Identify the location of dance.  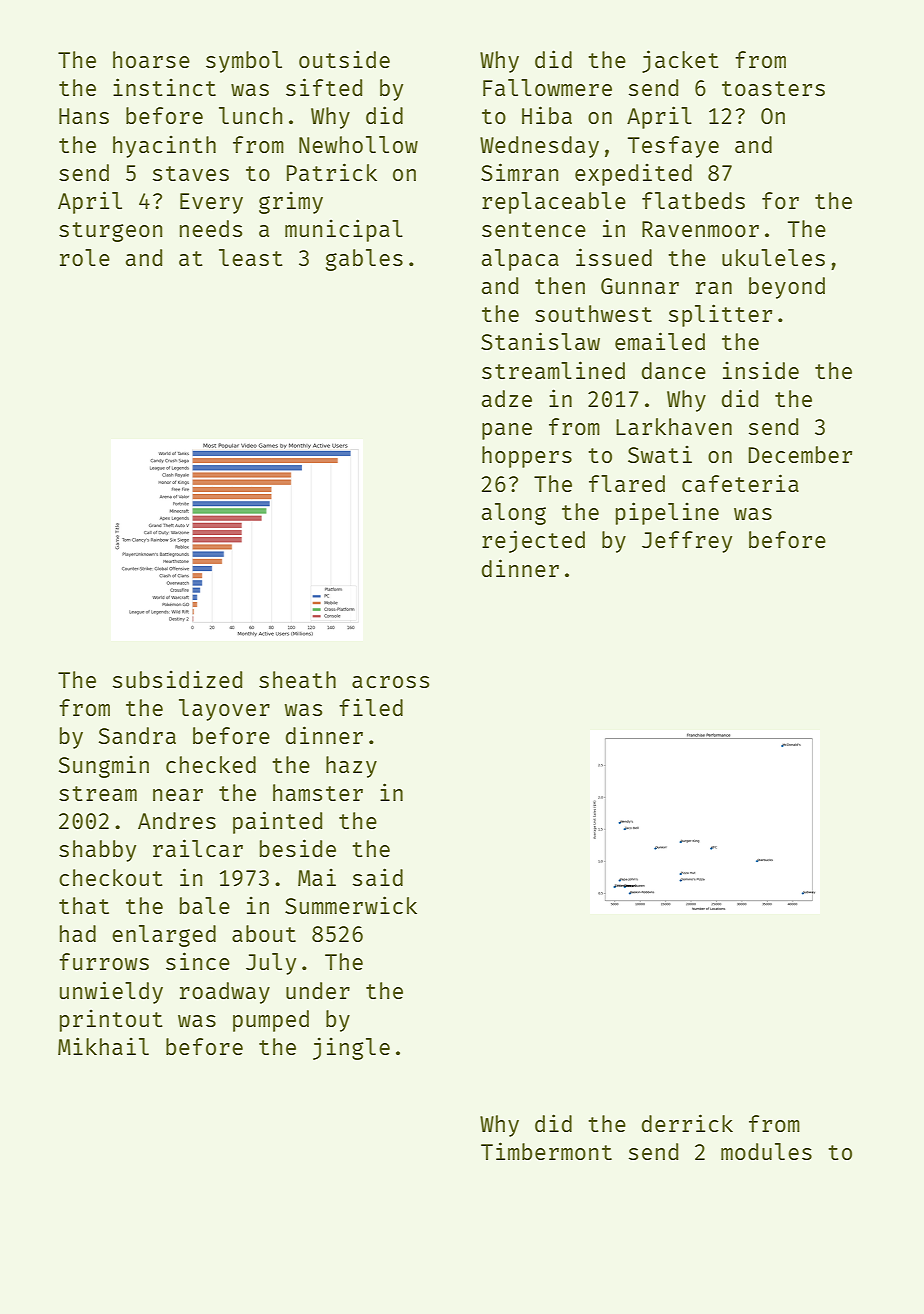
(674, 370).
